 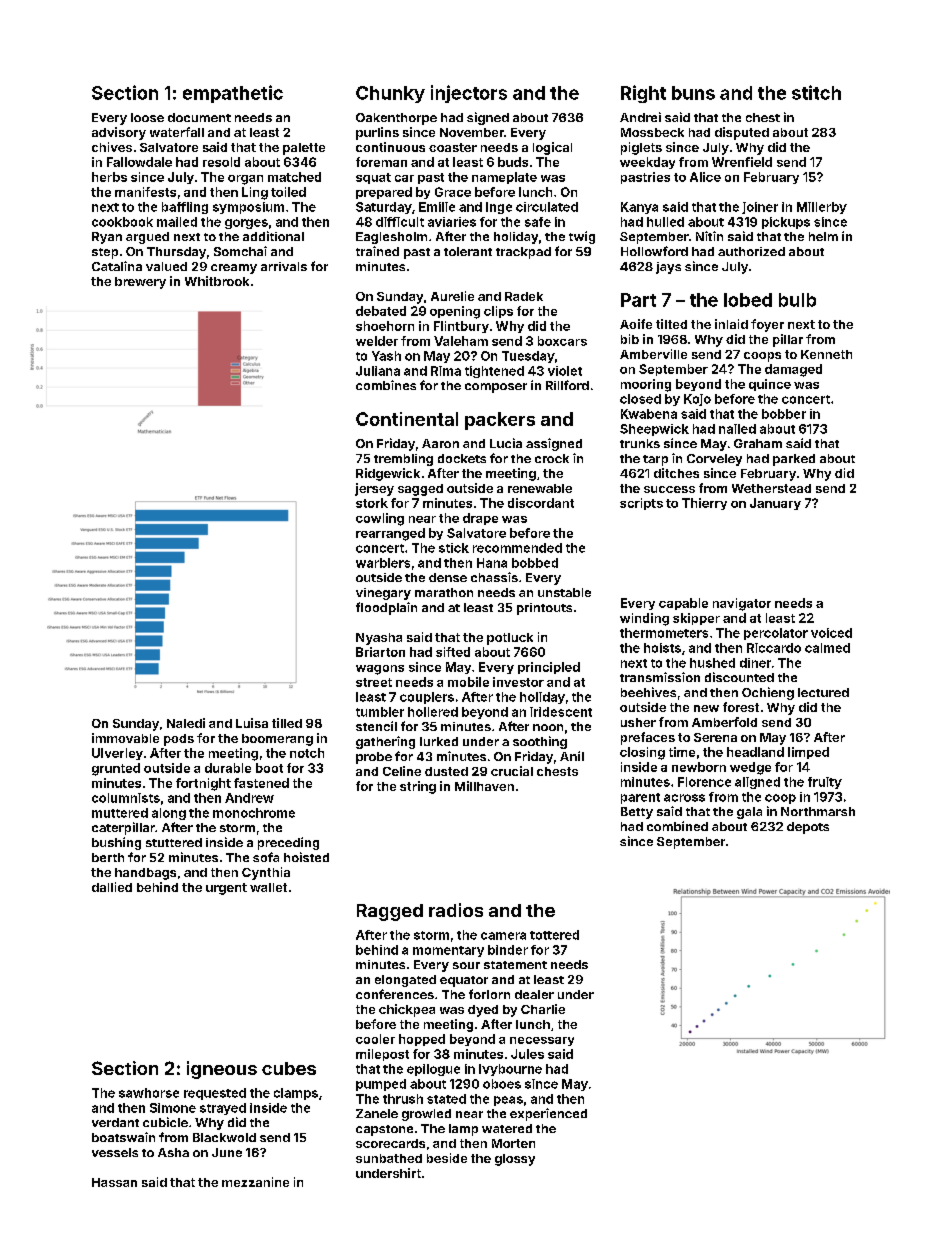 What do you see at coordinates (112, 887) in the document?
I see `dallied` at bounding box center [112, 887].
